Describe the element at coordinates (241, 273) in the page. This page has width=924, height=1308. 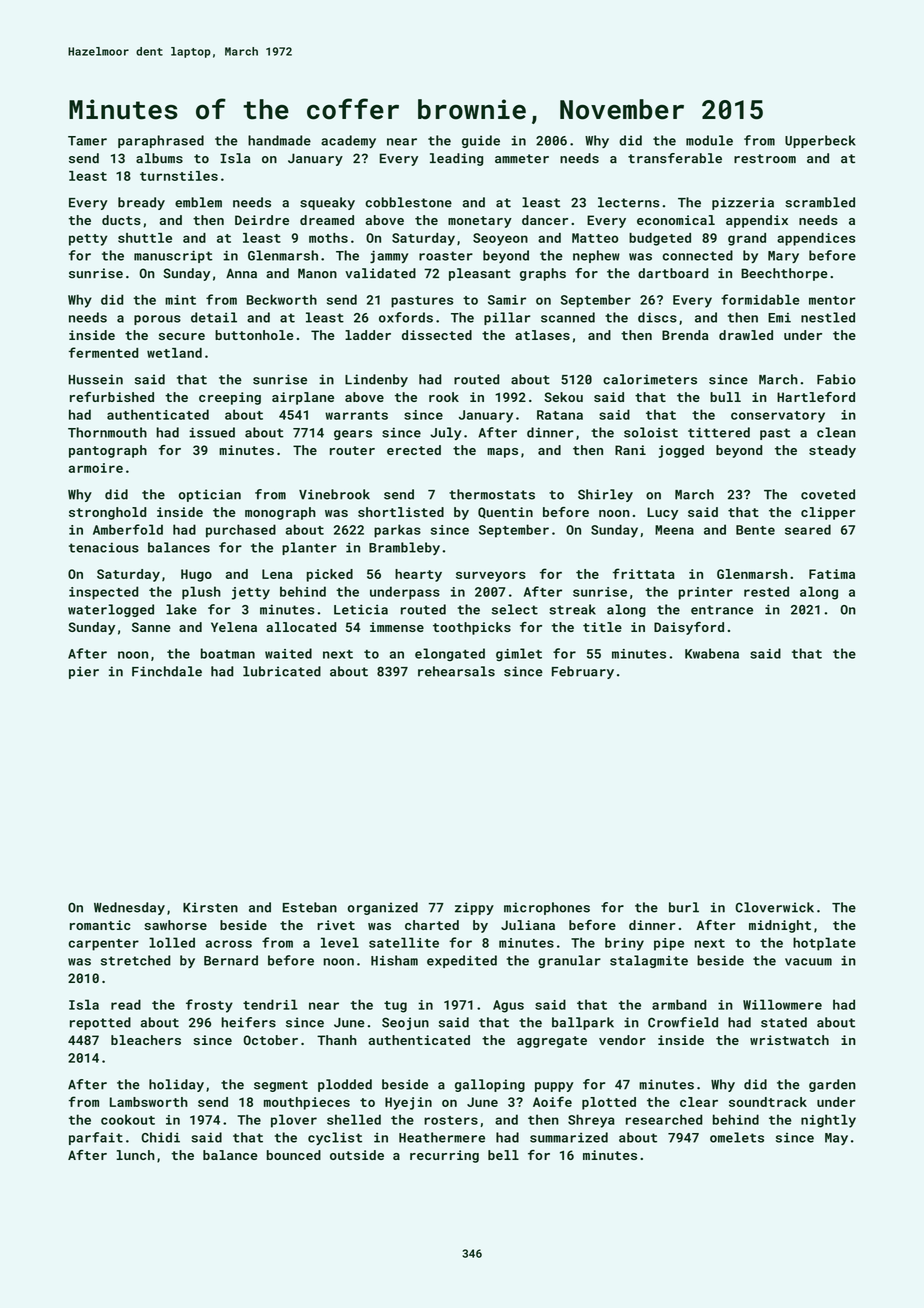
I see `Anna` at that location.
